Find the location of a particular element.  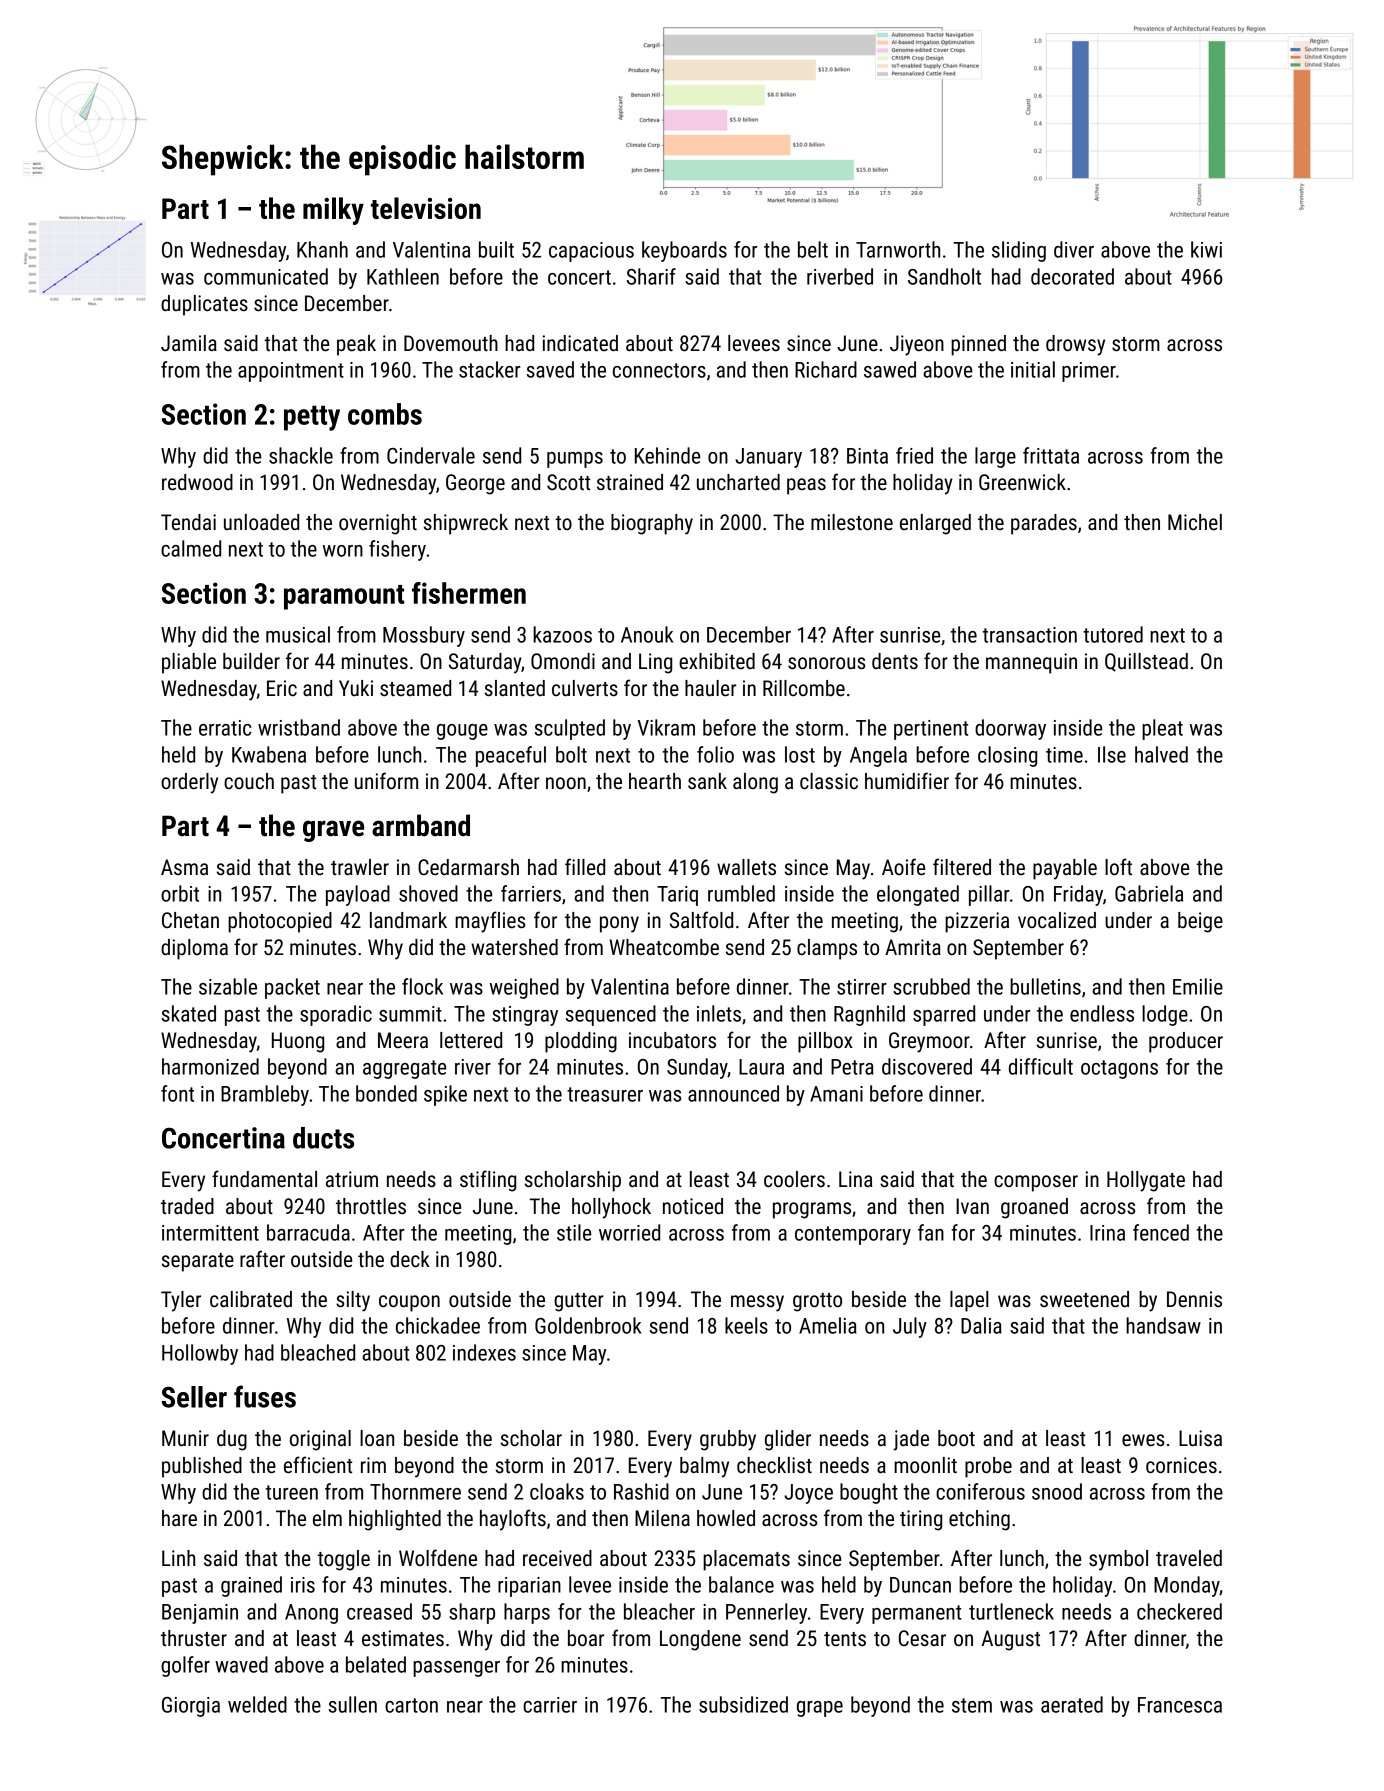

milky is located at coordinates (333, 211).
